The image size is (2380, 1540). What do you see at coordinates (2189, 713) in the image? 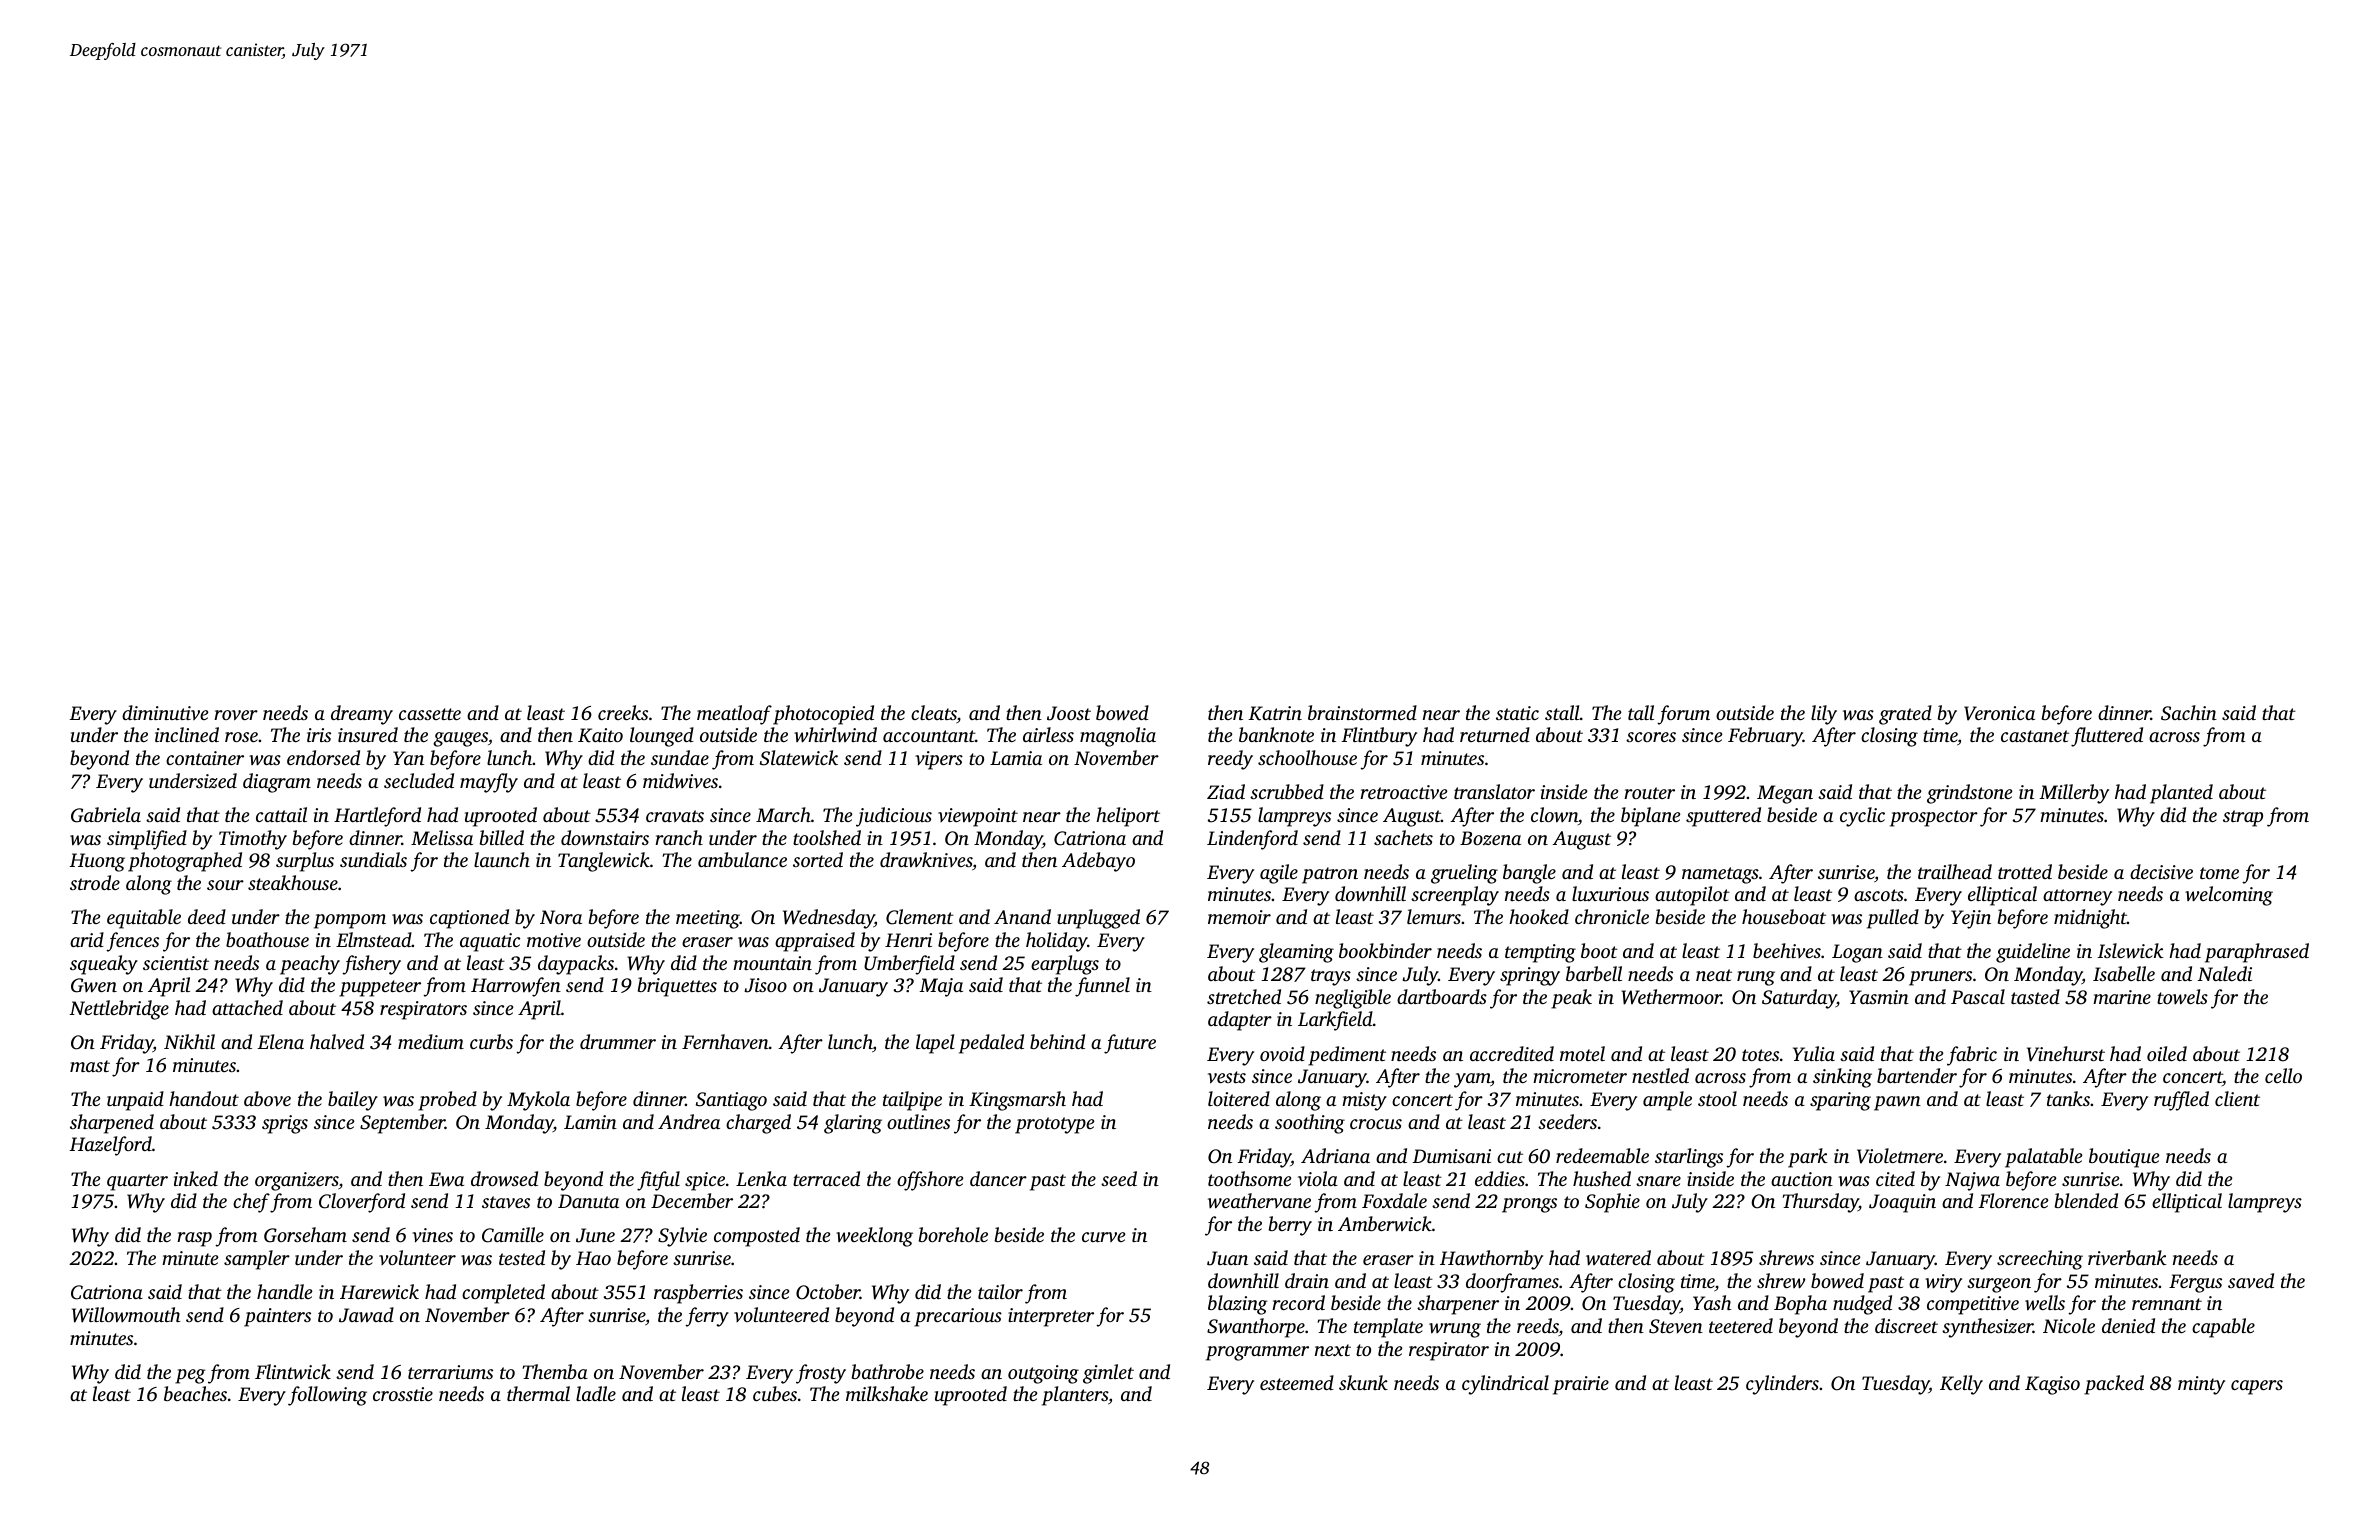
I see `Sachin` at bounding box center [2189, 713].
